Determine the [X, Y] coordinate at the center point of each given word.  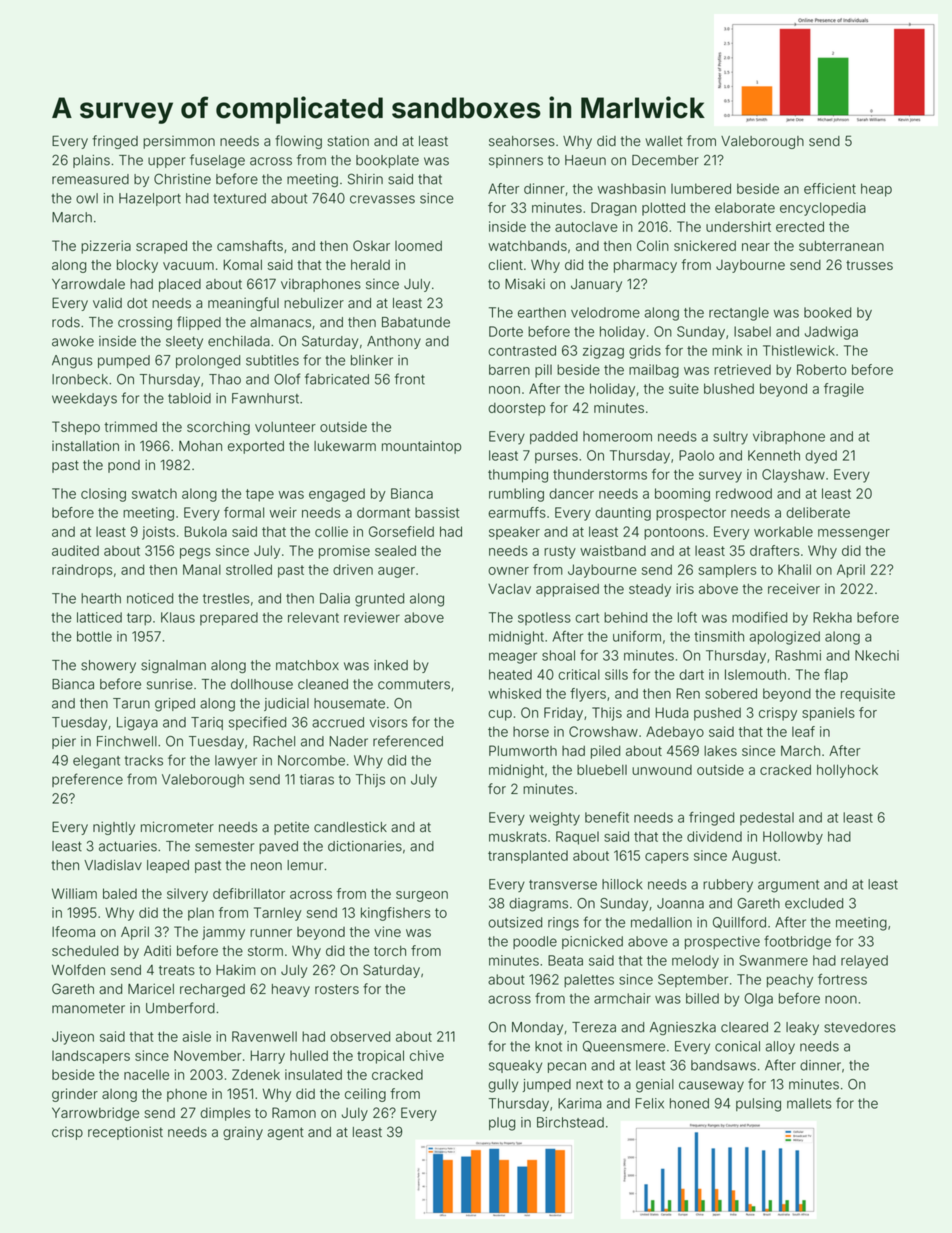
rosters [337, 989]
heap [876, 190]
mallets [809, 1103]
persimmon [179, 142]
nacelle [146, 1074]
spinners [516, 161]
